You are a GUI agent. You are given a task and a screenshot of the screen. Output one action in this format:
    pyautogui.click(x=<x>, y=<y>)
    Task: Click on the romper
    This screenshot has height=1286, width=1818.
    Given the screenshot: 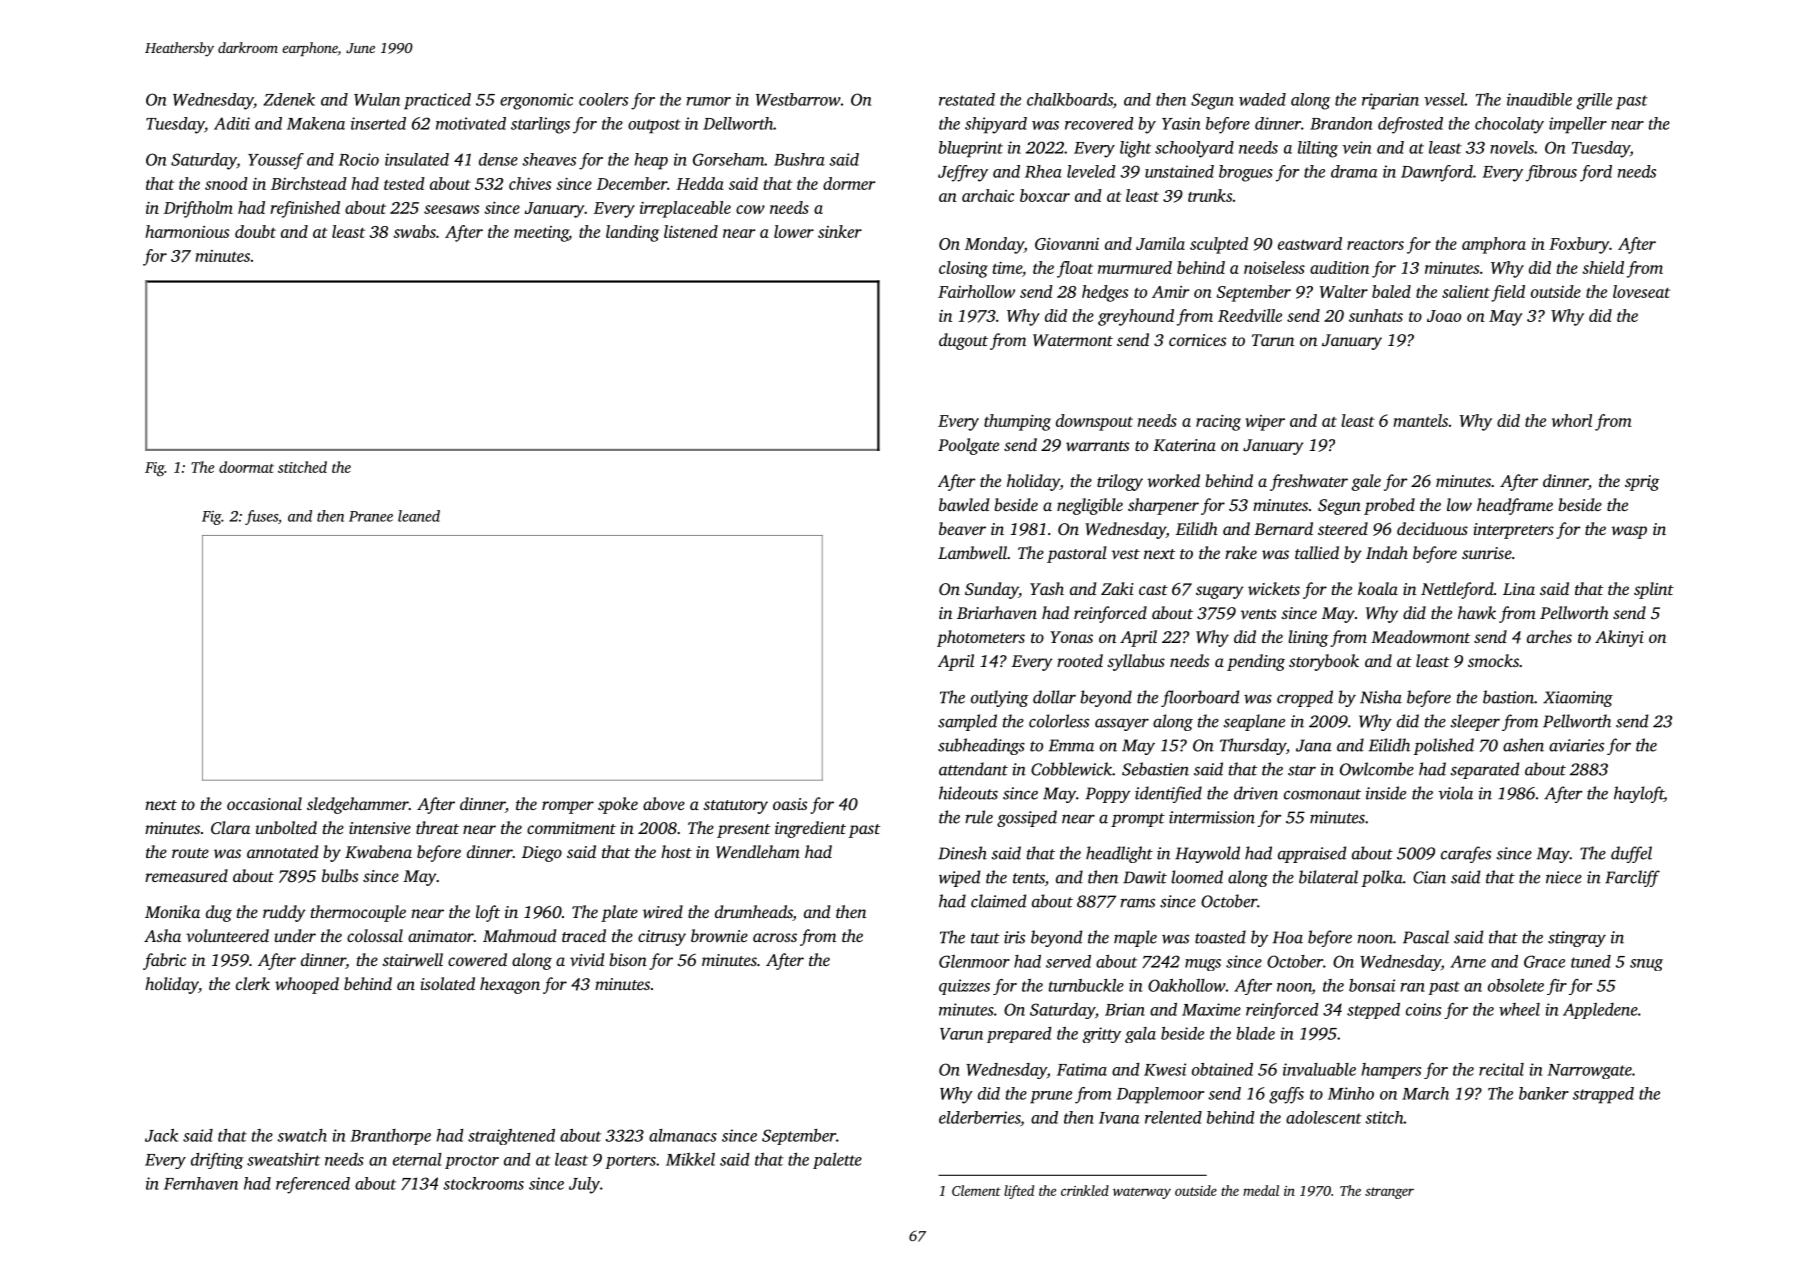 What is the action you would take?
    pyautogui.click(x=568, y=807)
